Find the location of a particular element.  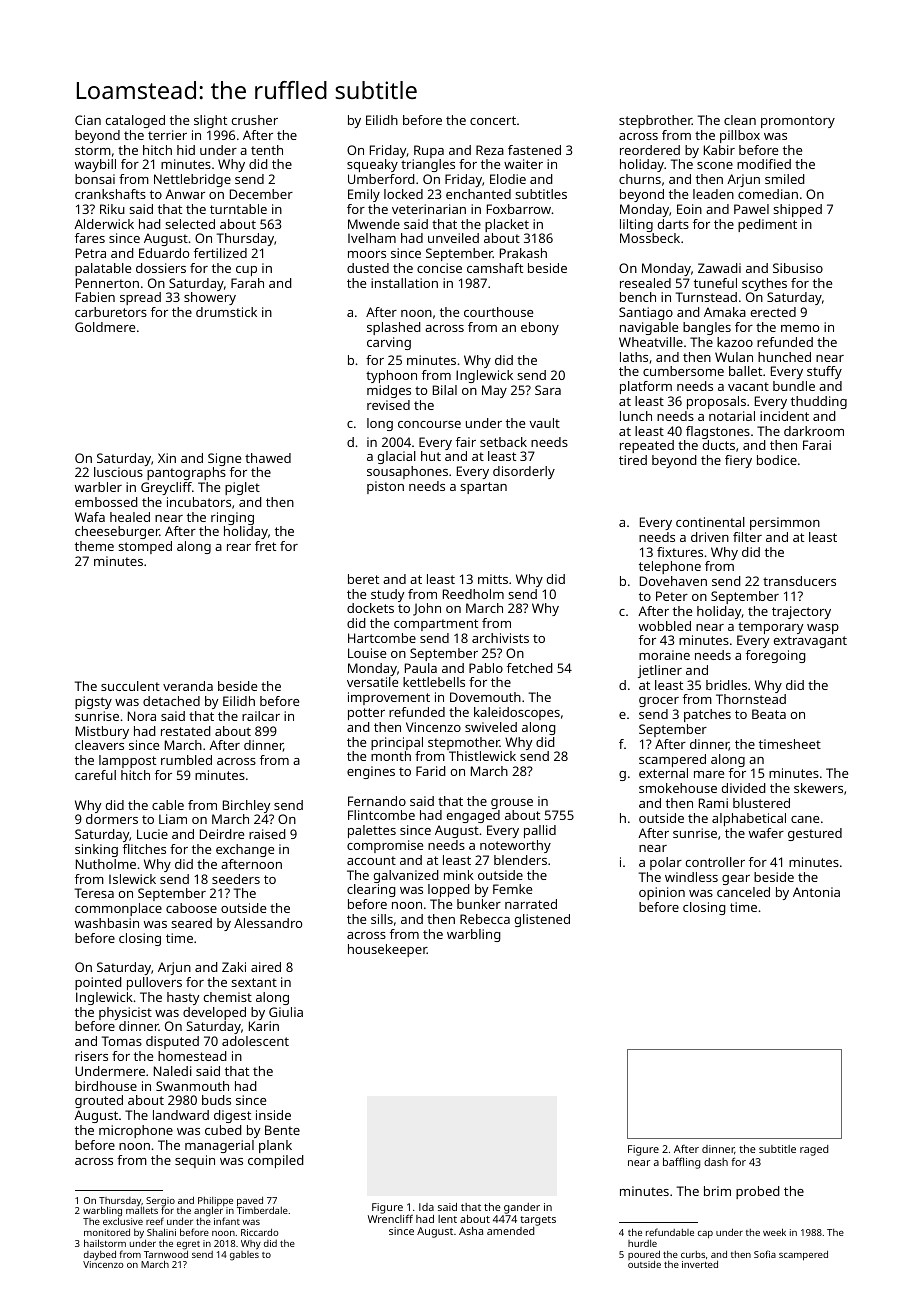

Asha is located at coordinates (471, 1231).
